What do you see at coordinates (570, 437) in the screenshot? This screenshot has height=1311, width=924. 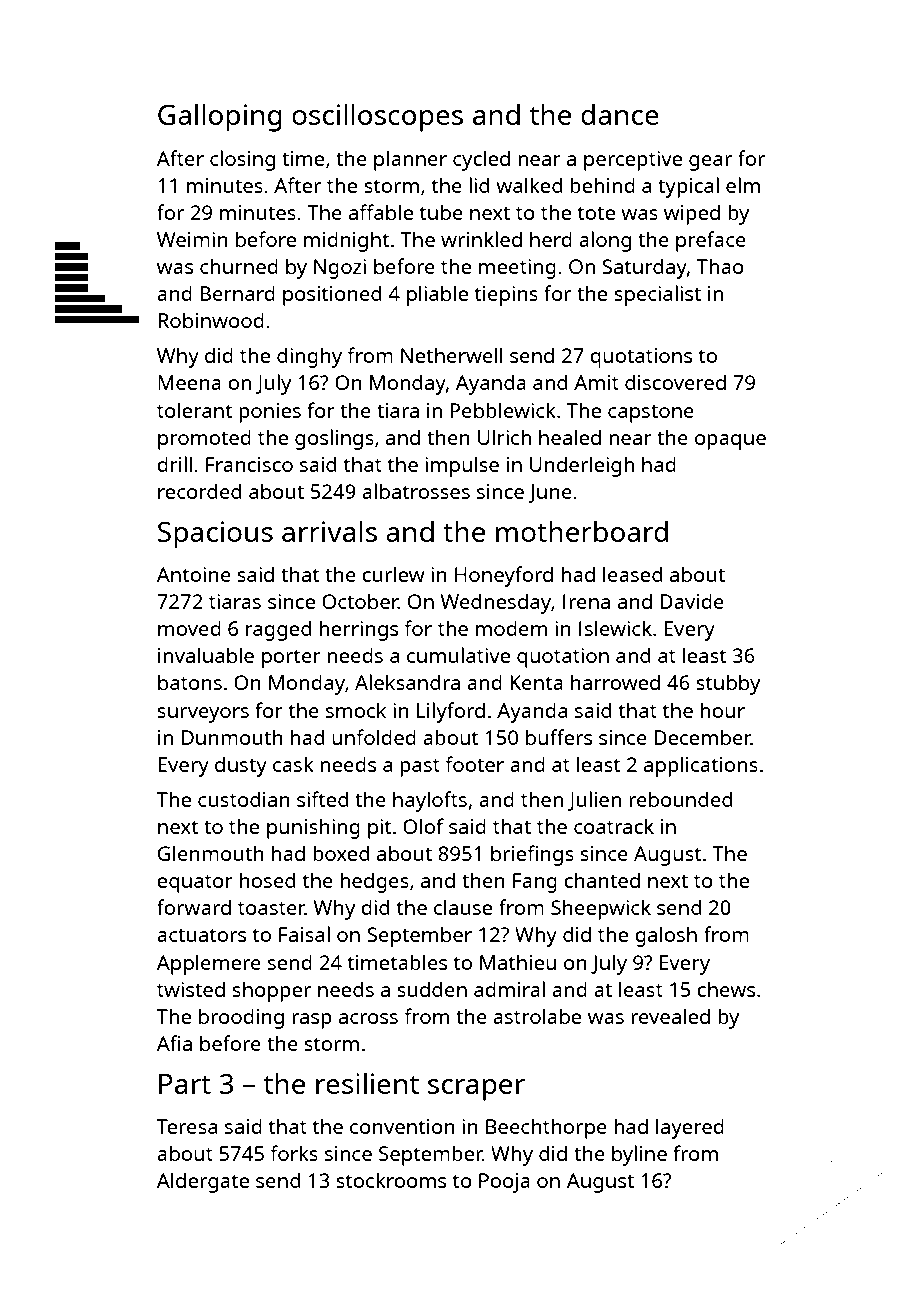 I see `healed` at bounding box center [570, 437].
